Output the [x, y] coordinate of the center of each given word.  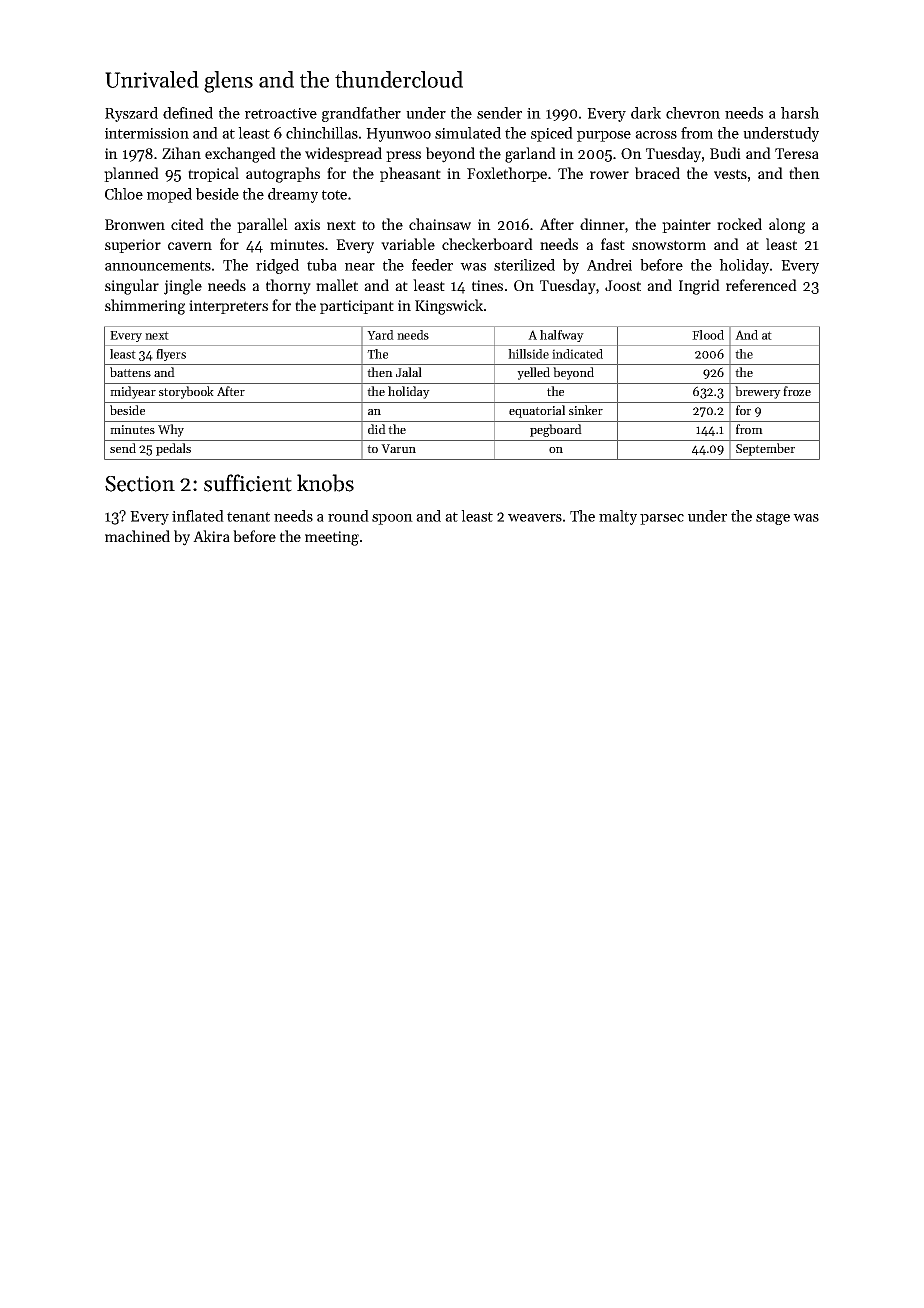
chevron [693, 113]
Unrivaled [152, 79]
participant [357, 307]
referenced [761, 285]
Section [140, 484]
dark [646, 113]
